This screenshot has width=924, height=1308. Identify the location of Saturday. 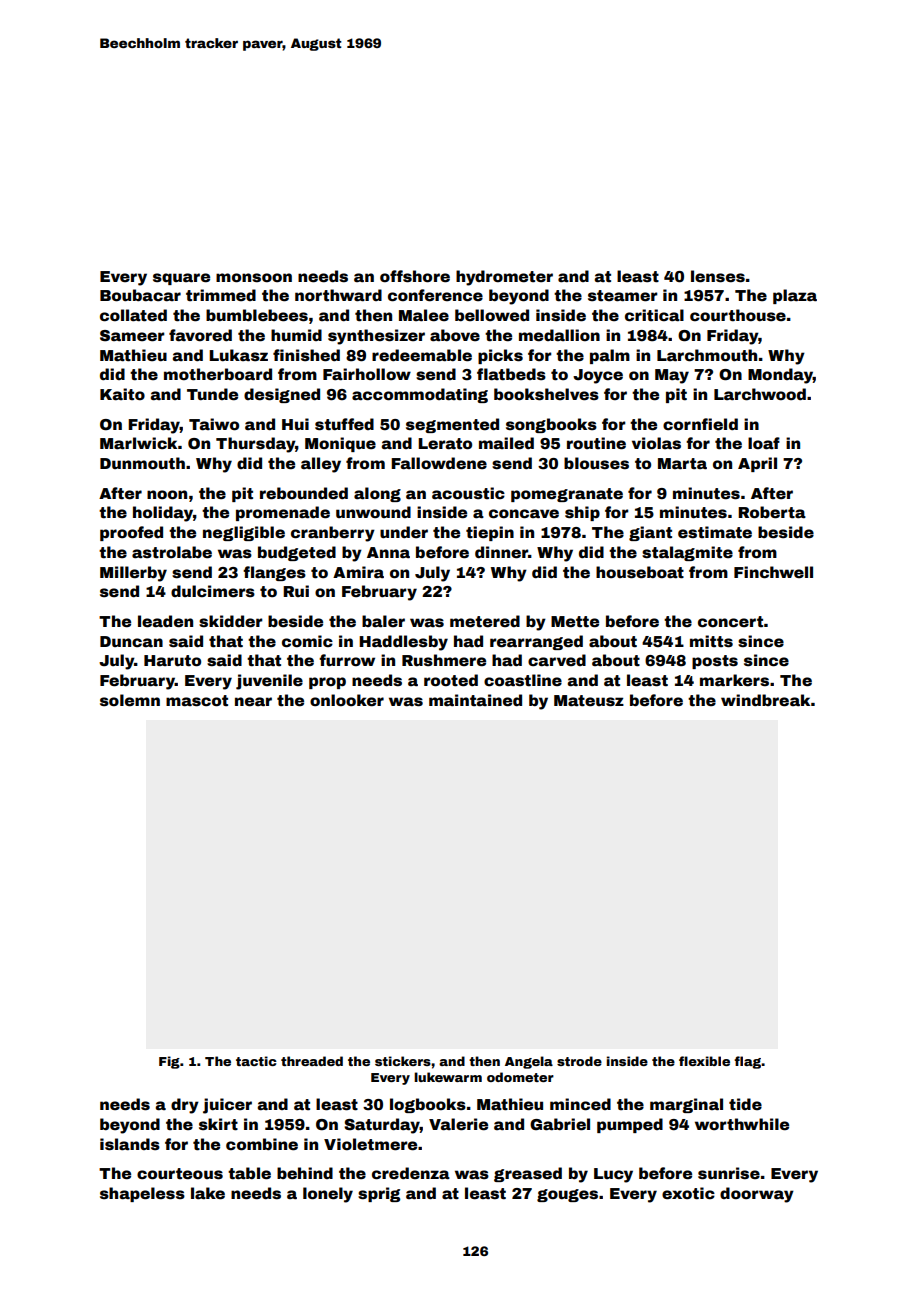
(382, 1126).
